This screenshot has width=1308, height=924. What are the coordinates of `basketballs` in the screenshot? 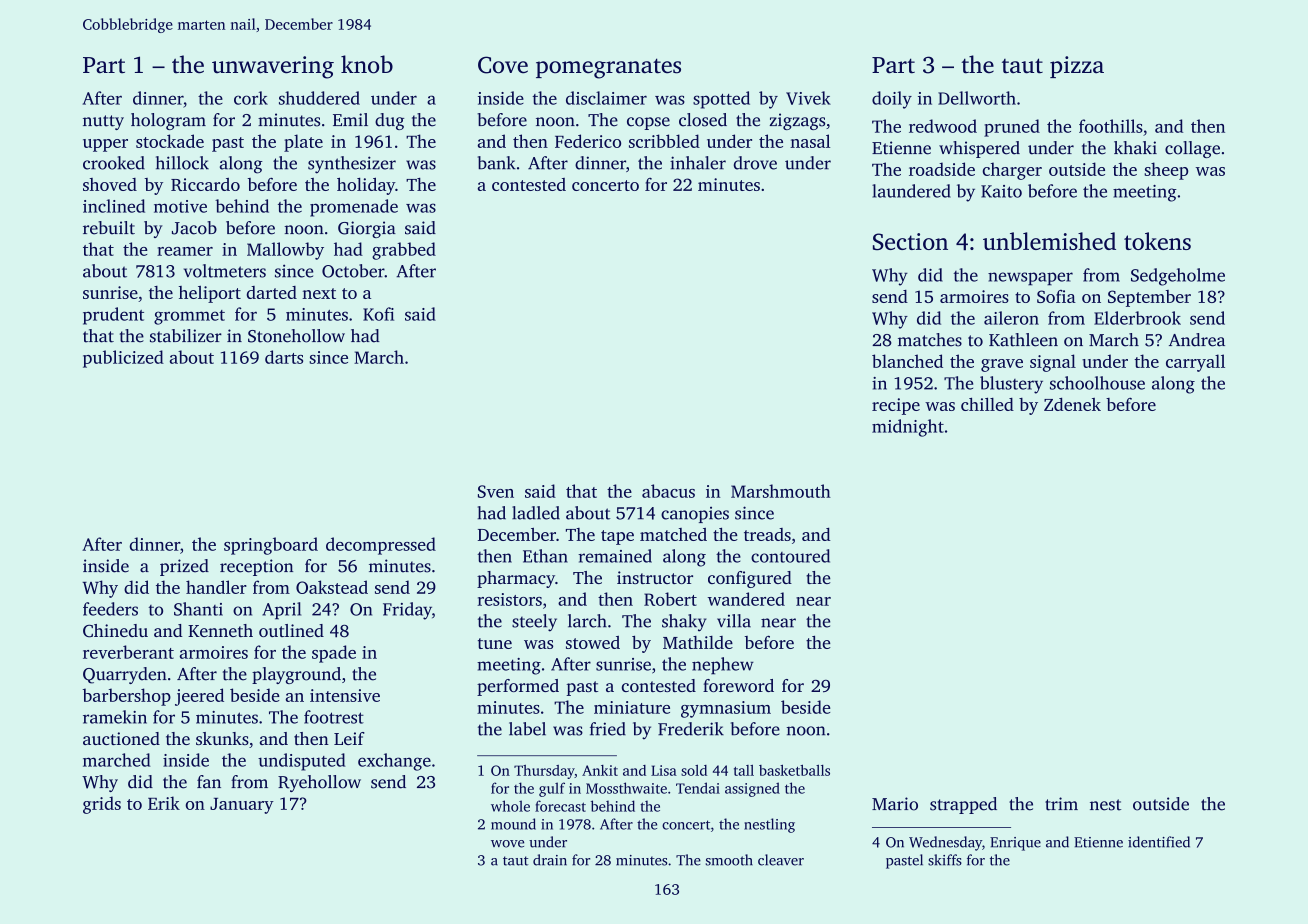 It's located at (794, 770).
